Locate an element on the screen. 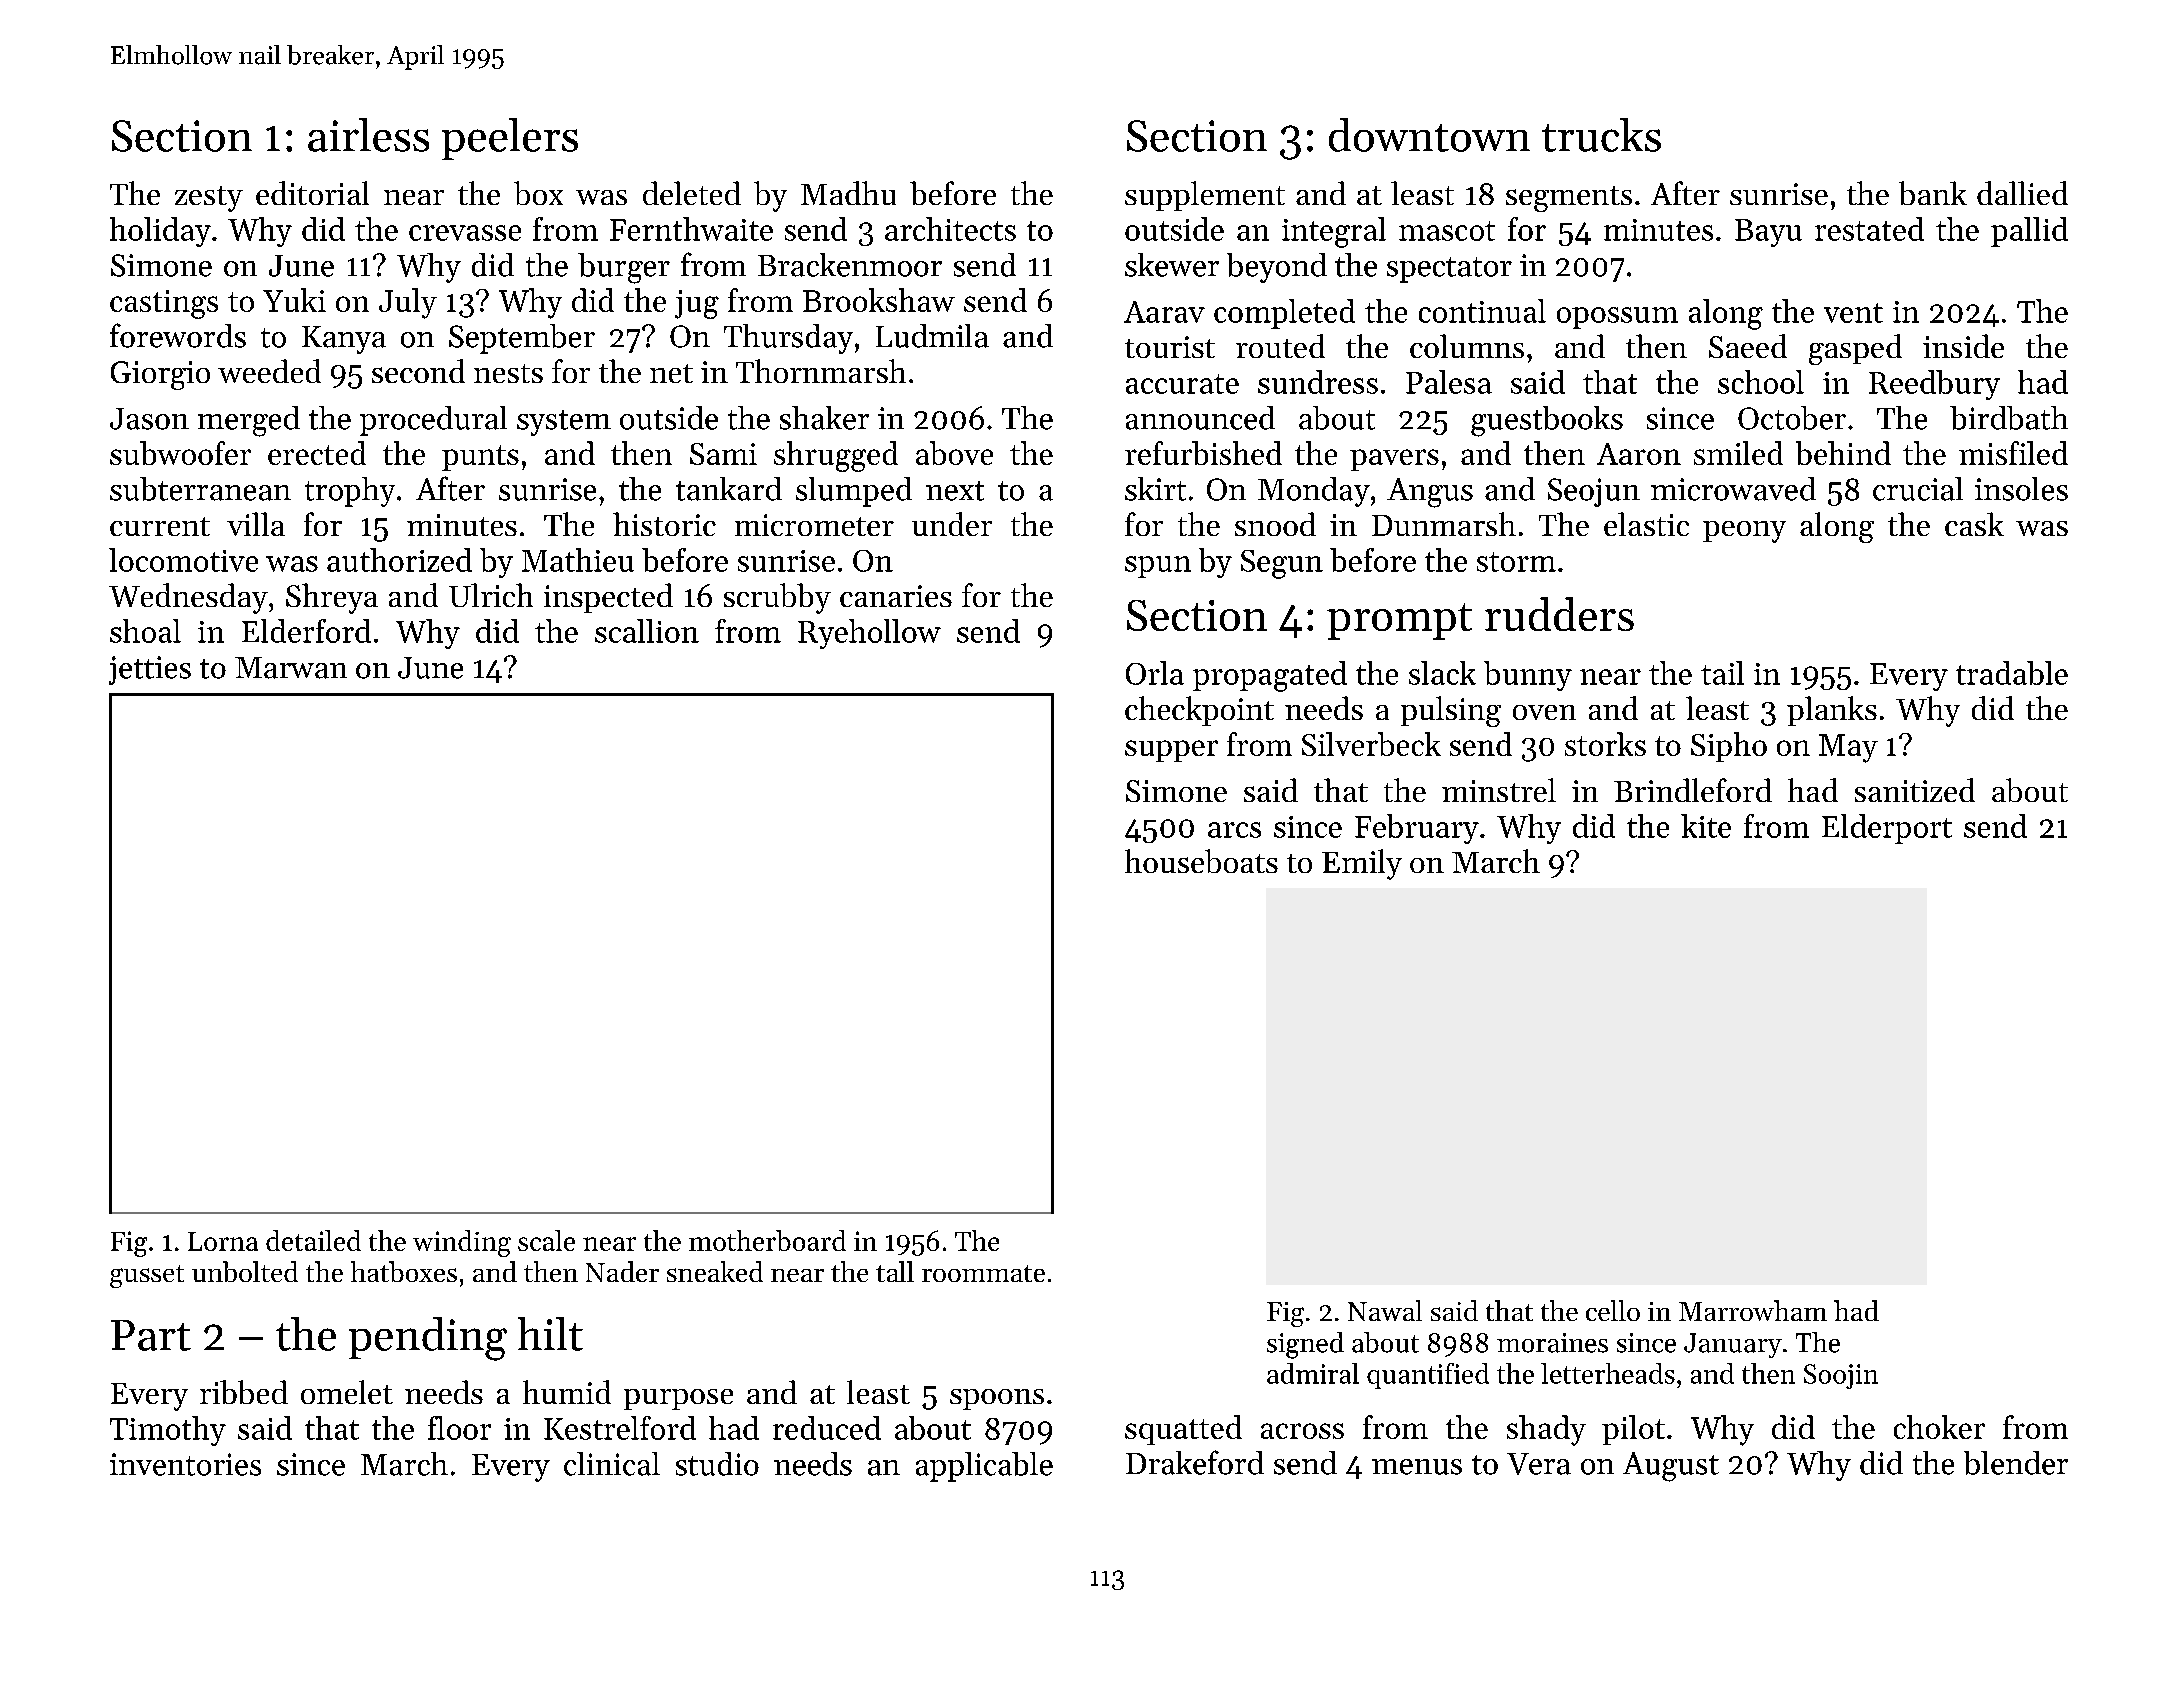 This screenshot has width=2178, height=1683. omelet is located at coordinates (347, 1392).
